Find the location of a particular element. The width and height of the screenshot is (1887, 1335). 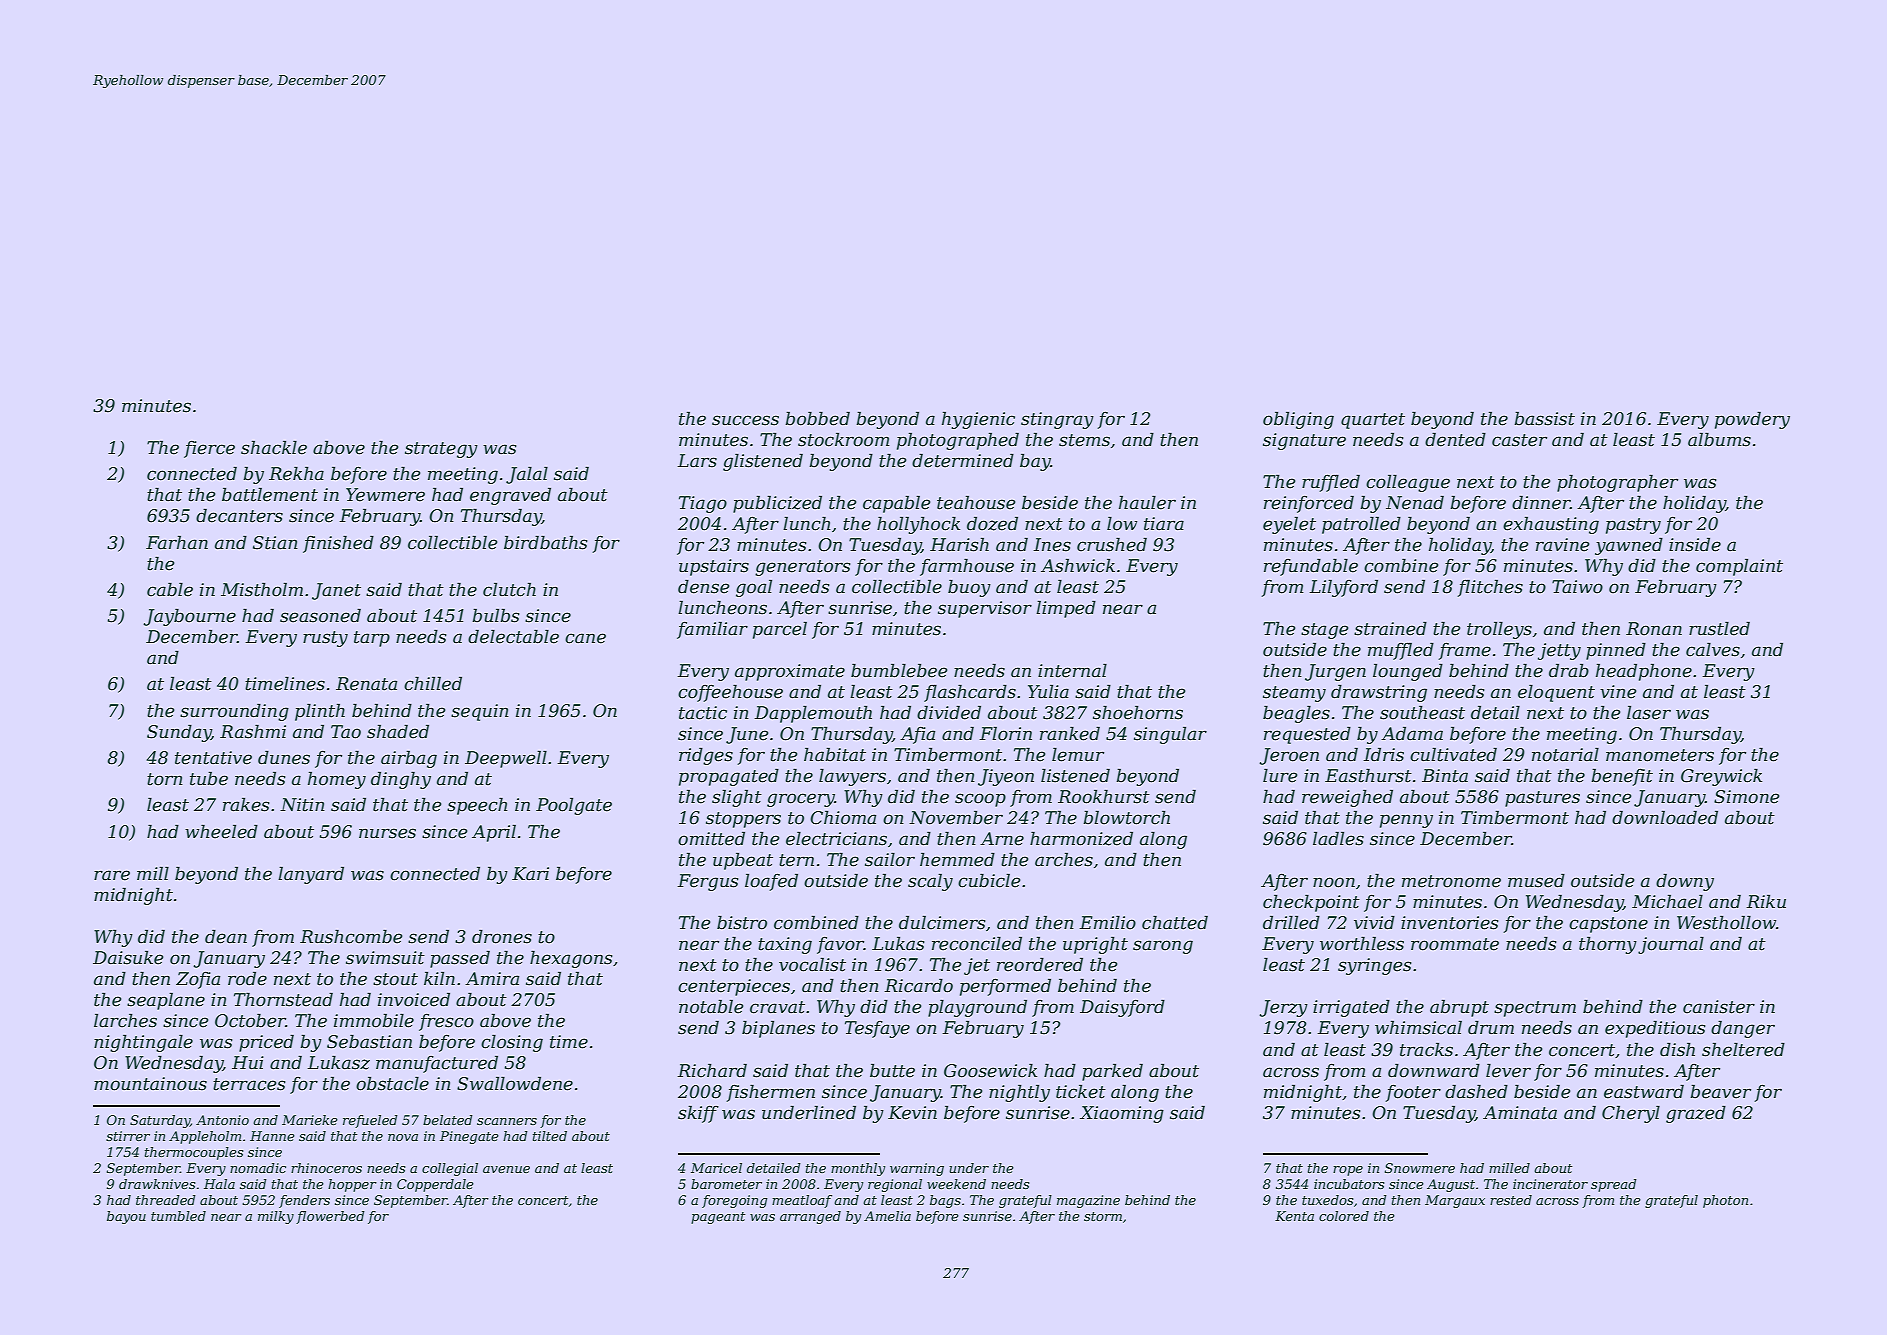

Binta is located at coordinates (1445, 775).
